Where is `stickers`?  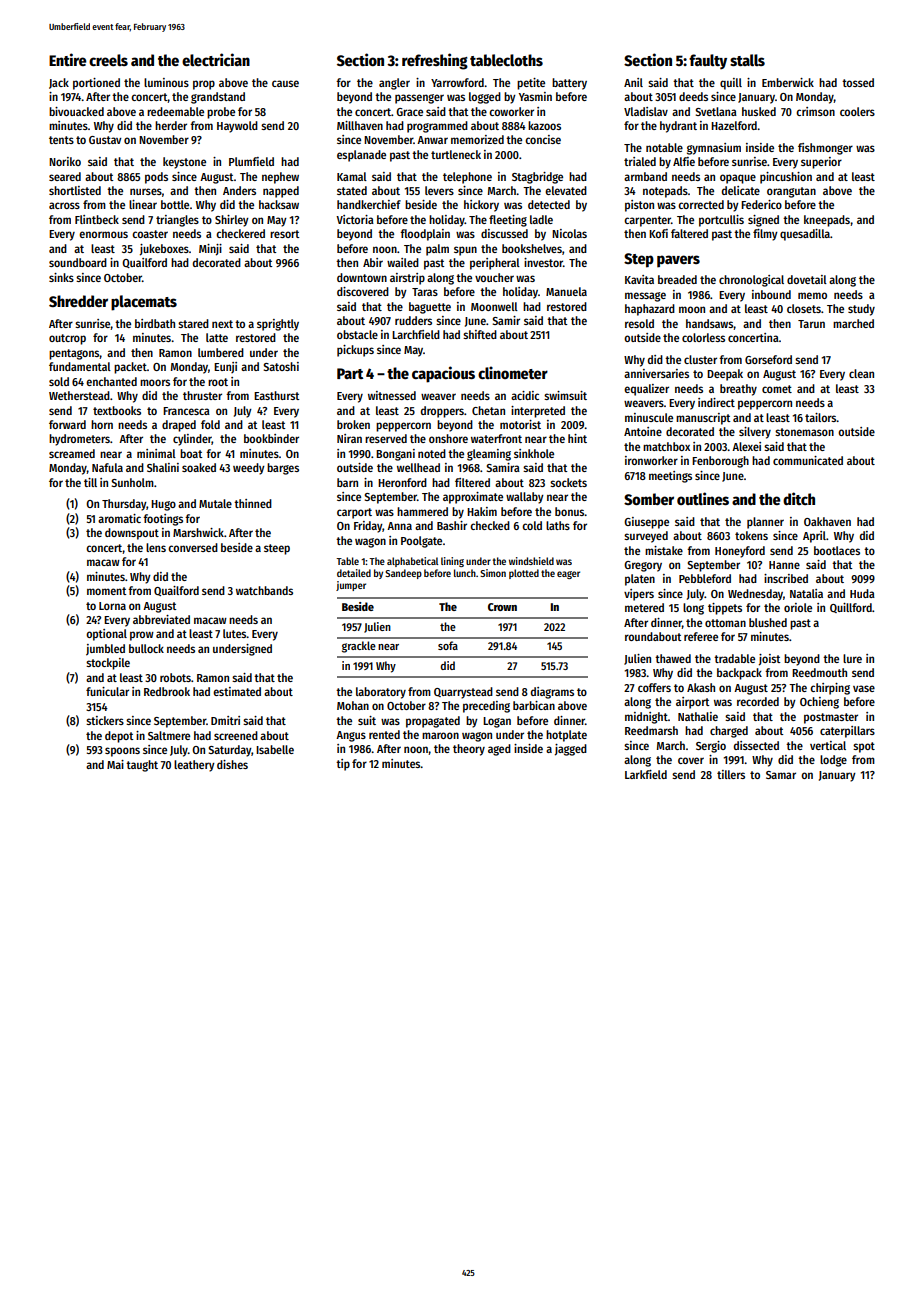 stickers is located at coordinates (105, 720).
